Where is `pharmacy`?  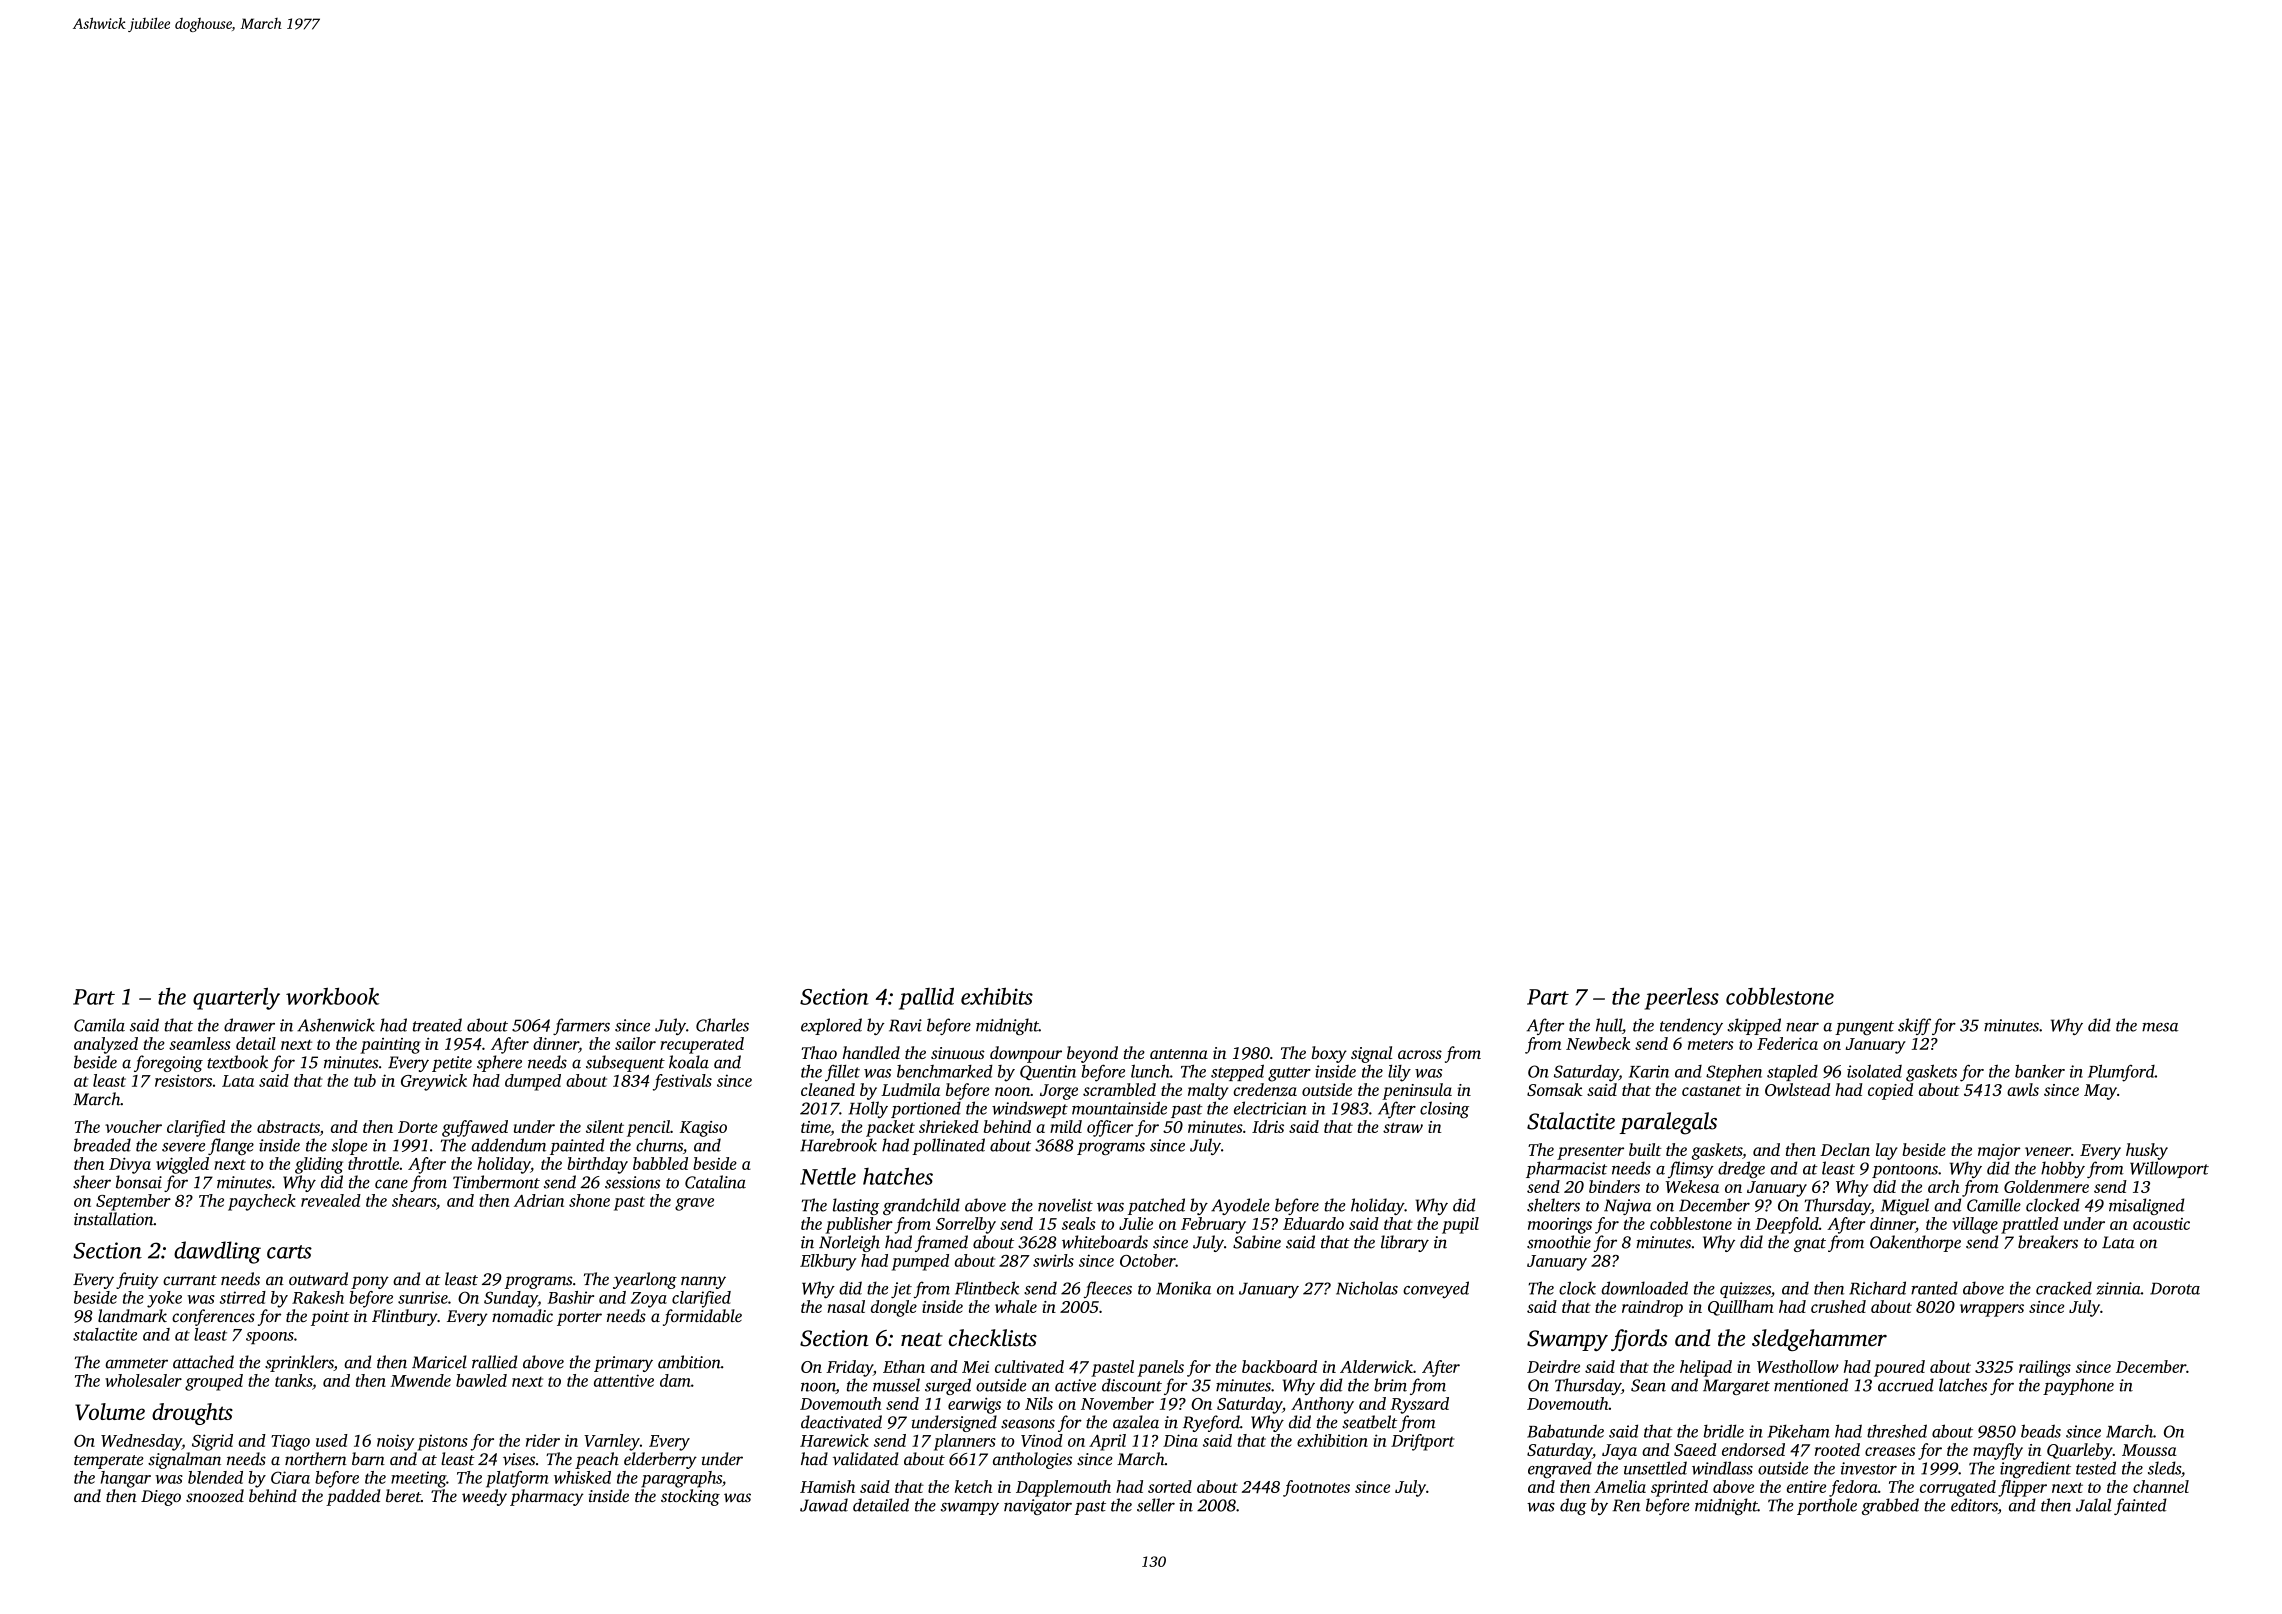
pharmacy is located at coordinates (547, 1497).
